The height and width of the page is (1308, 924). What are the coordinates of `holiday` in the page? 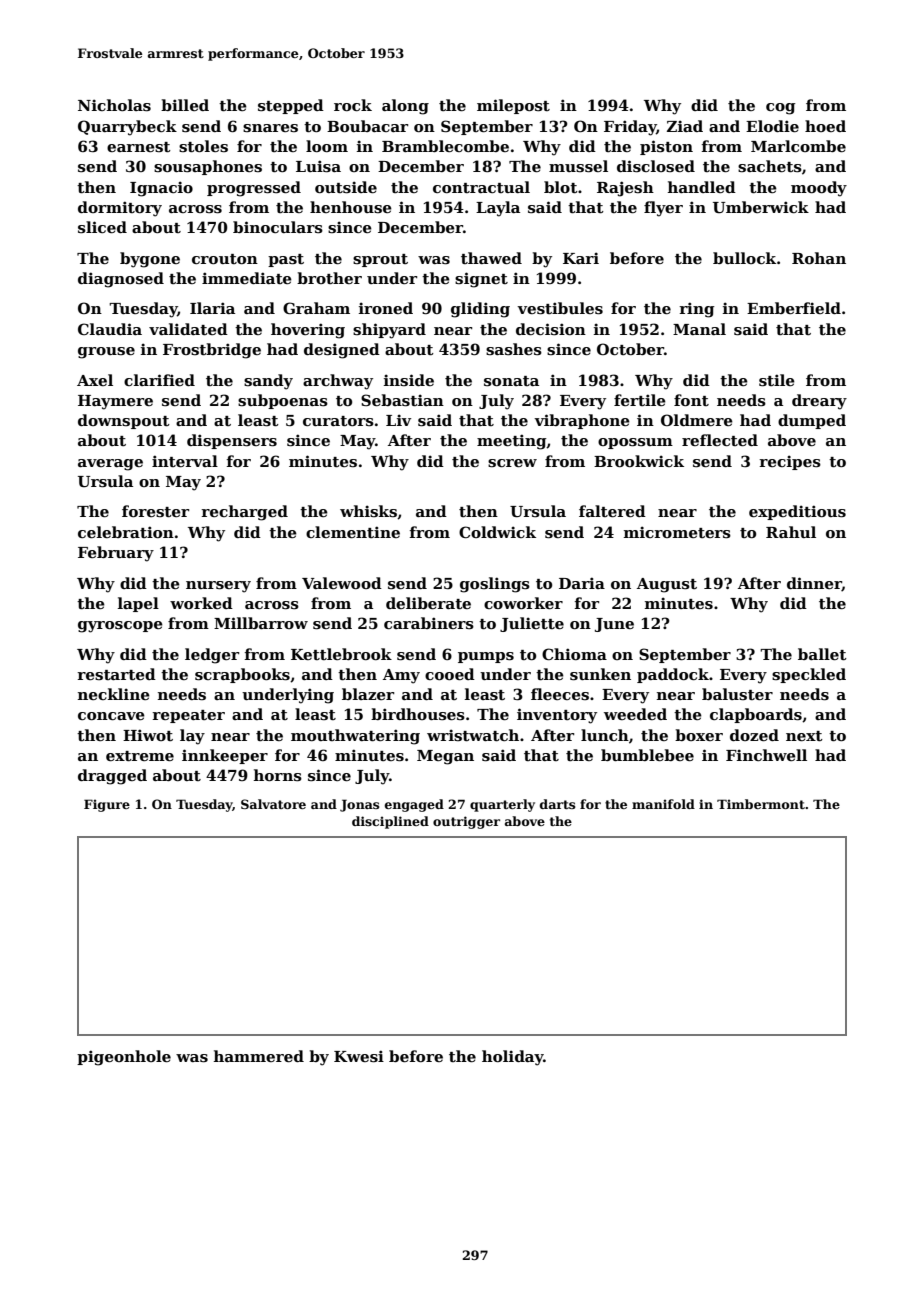 It's located at (512, 1058).
